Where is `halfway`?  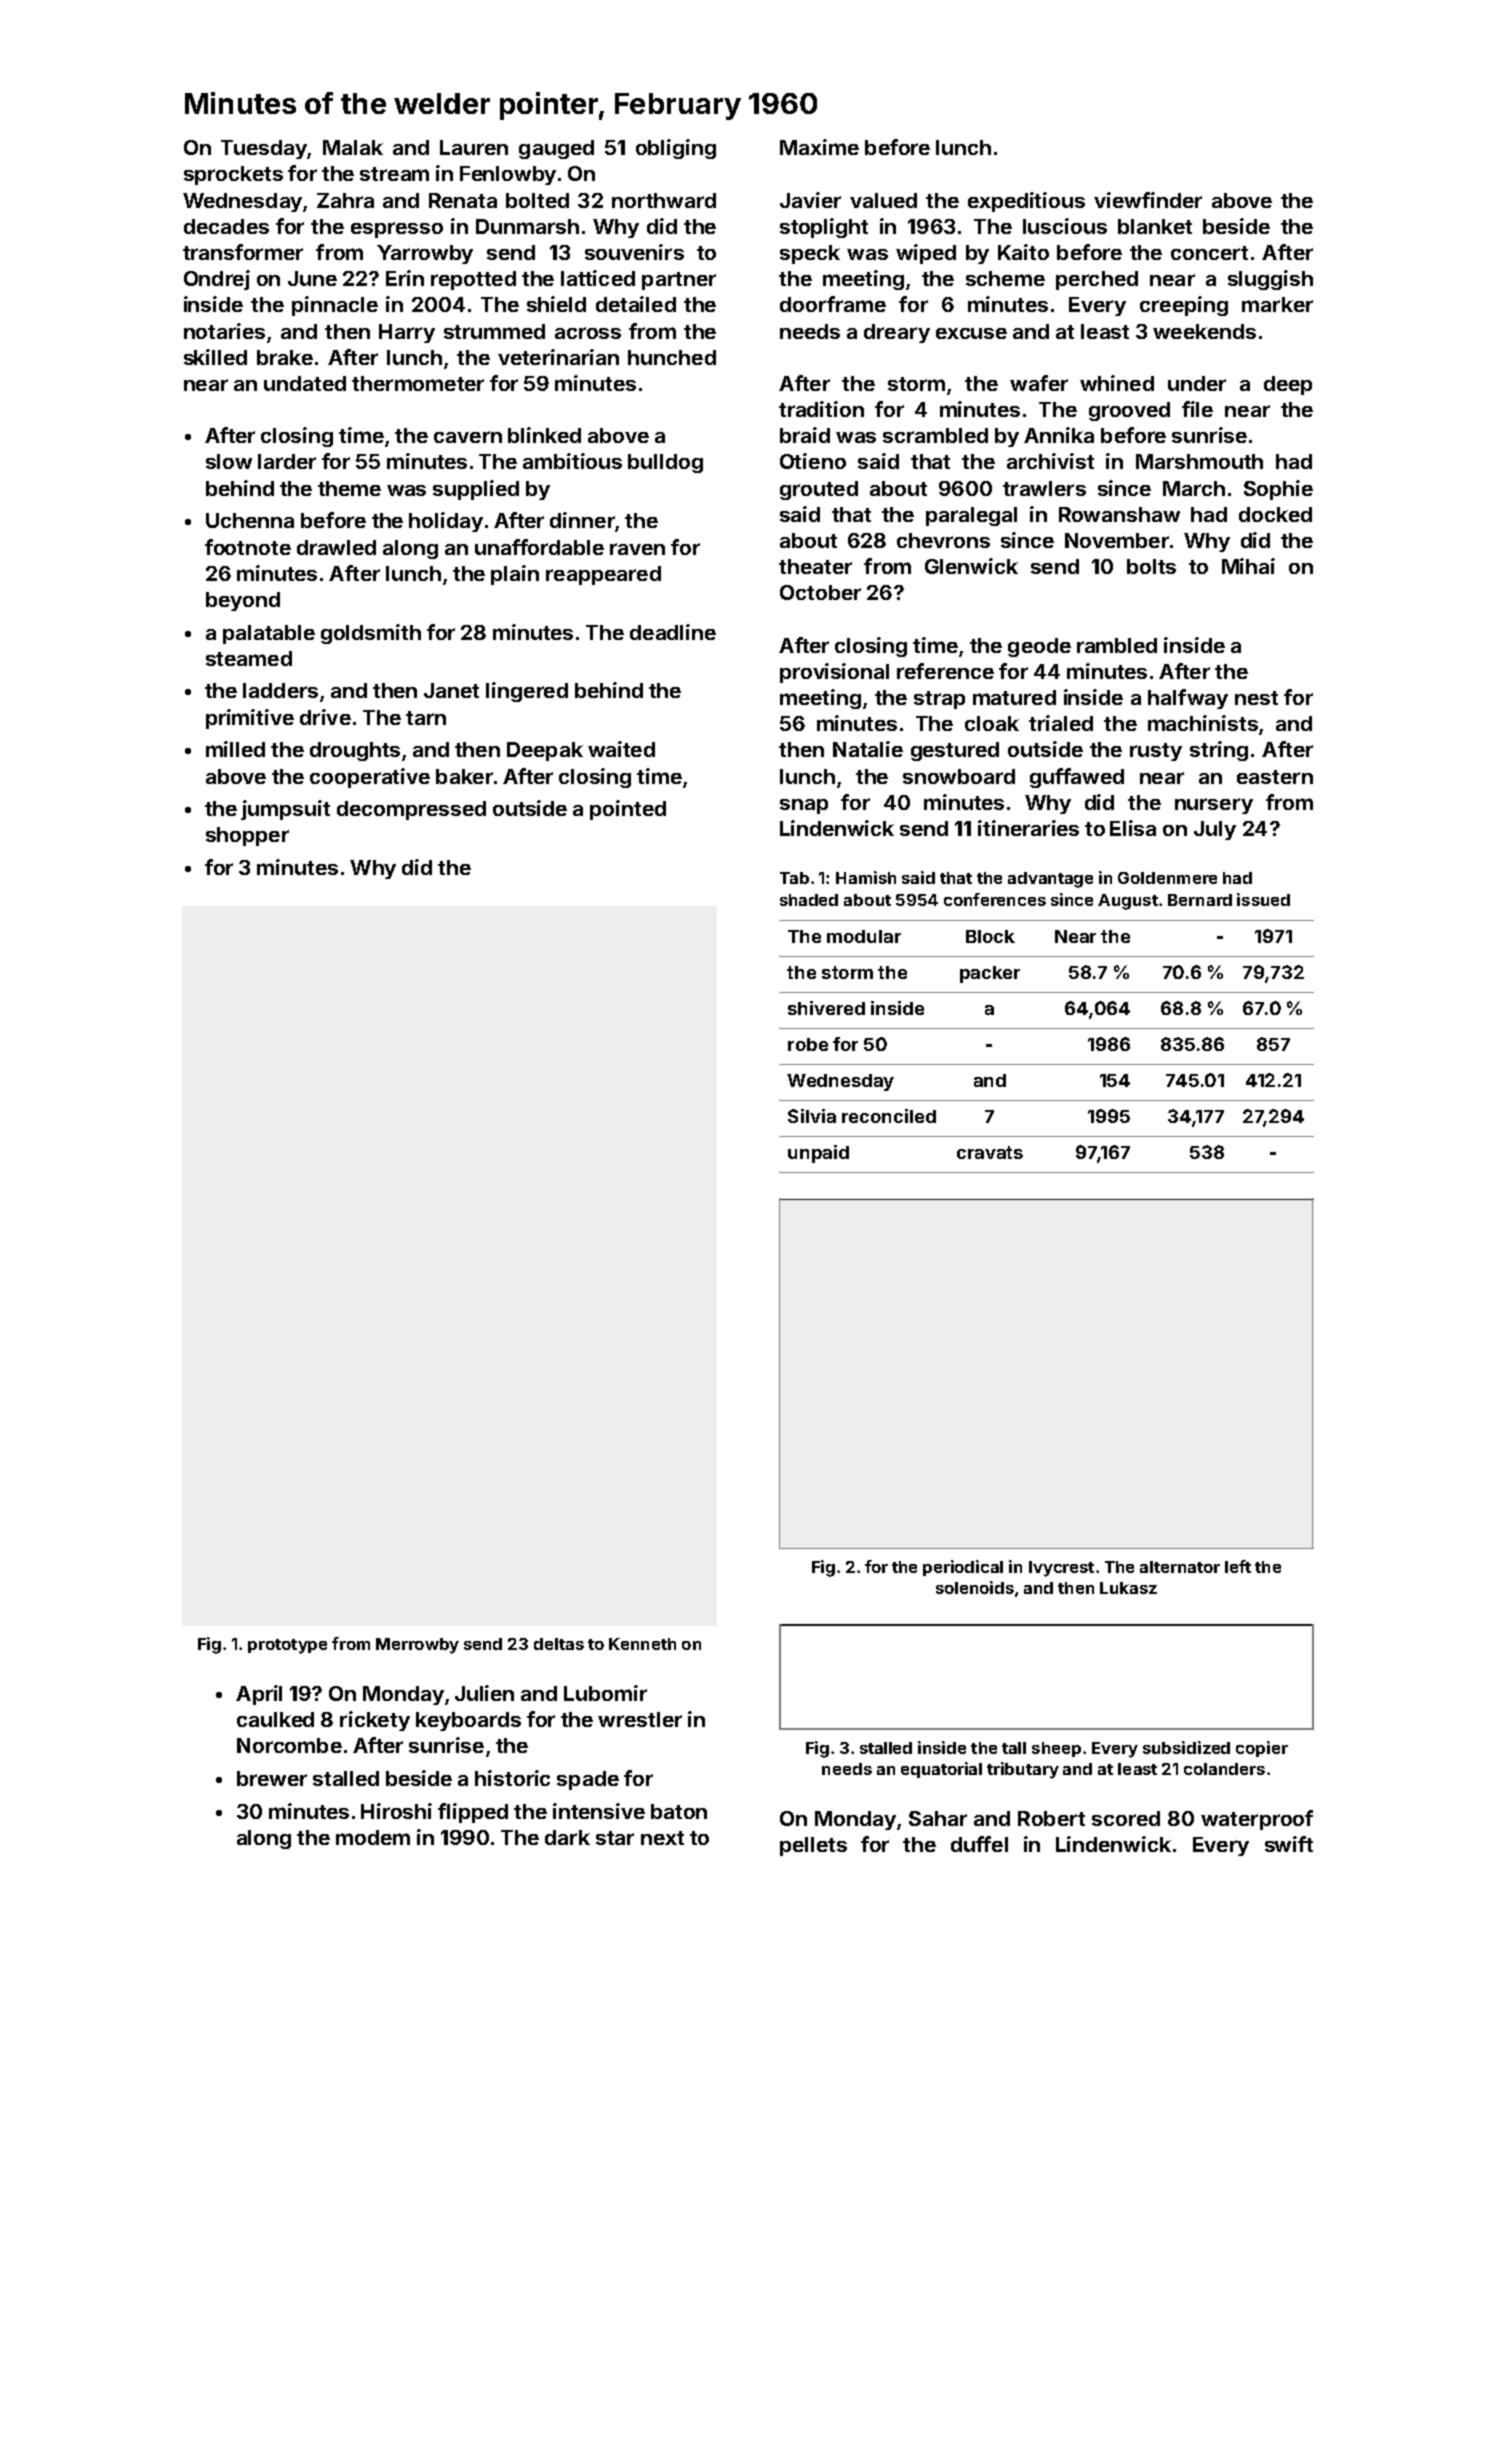 halfway is located at coordinates (1188, 699).
